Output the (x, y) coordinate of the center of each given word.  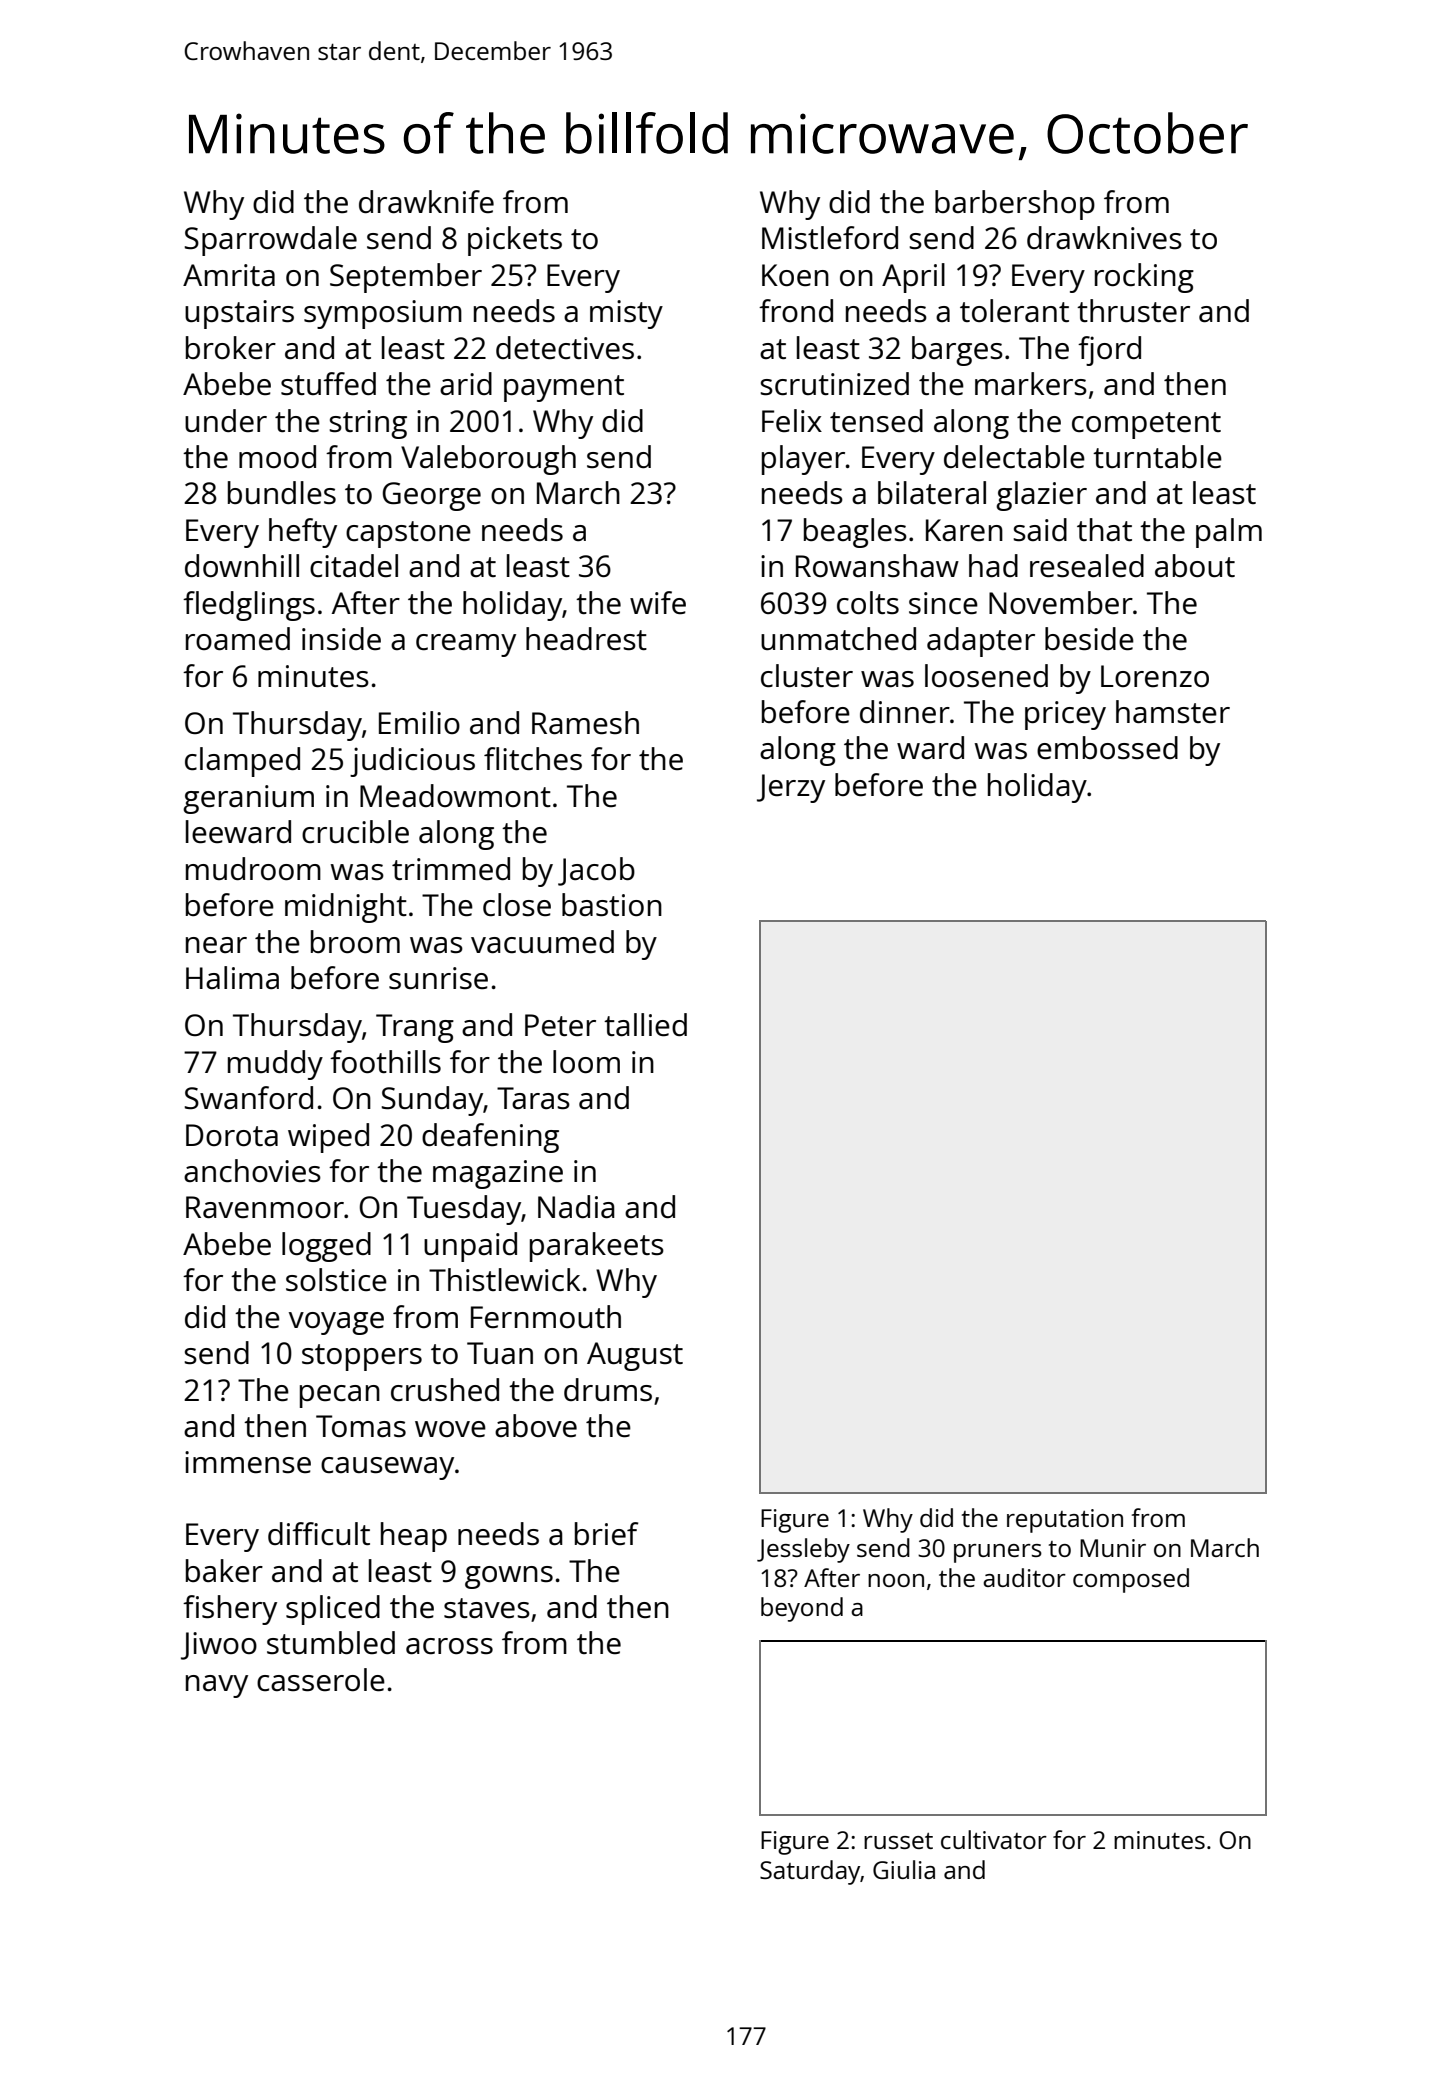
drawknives (1104, 238)
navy (217, 1686)
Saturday (810, 1872)
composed (1131, 1580)
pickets (515, 241)
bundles (282, 493)
